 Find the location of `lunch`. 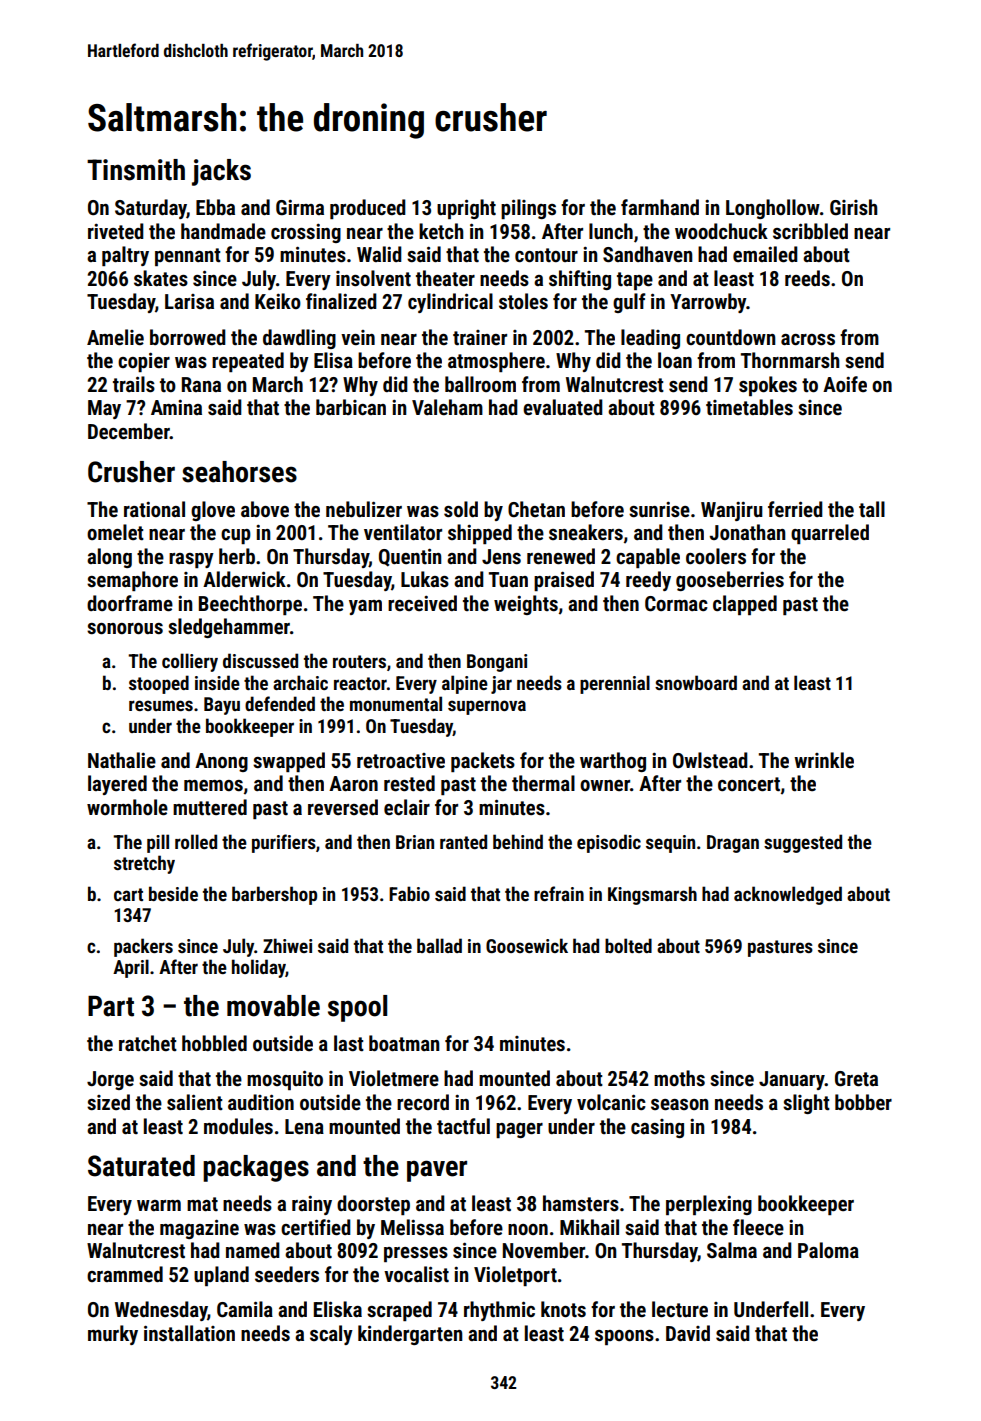

lunch is located at coordinates (611, 231).
